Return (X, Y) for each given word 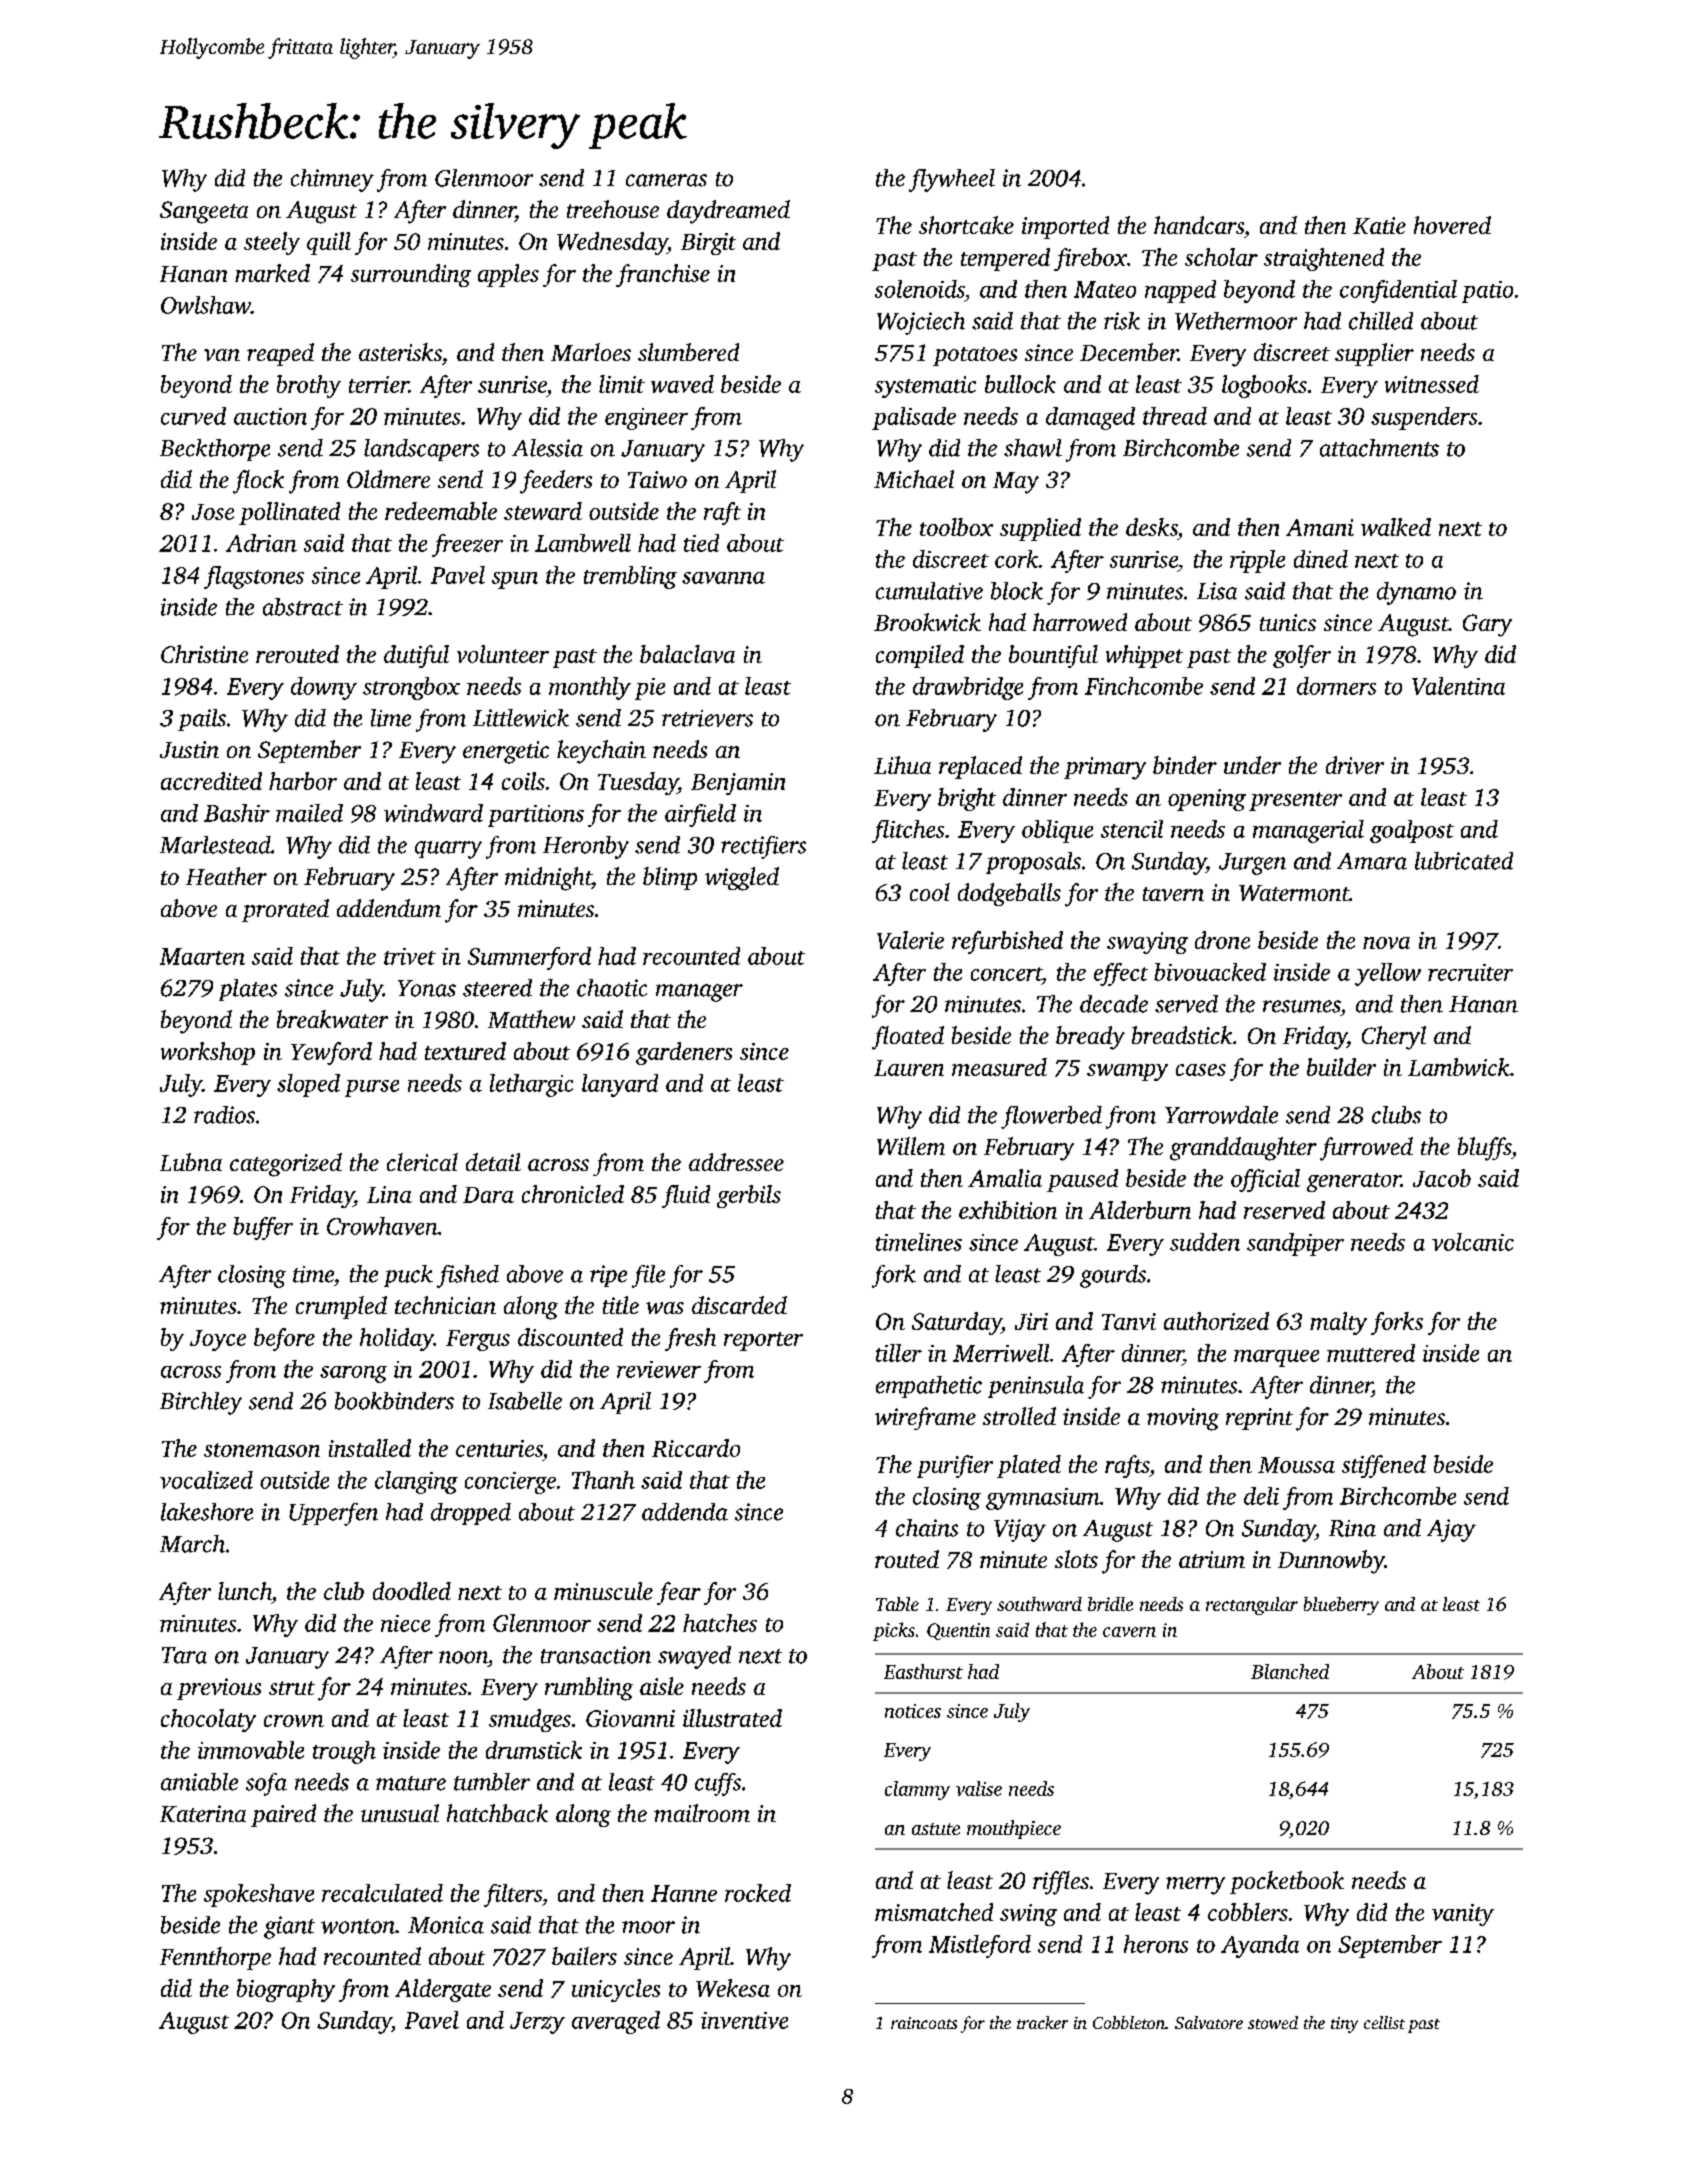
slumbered (688, 352)
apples (508, 275)
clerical (422, 1162)
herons (1156, 1944)
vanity (1463, 1915)
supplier (1374, 354)
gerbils (749, 1196)
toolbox (956, 527)
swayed (694, 1657)
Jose (213, 512)
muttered (1371, 1353)
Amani (1320, 527)
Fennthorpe (215, 1958)
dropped (471, 1514)
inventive (744, 2020)
